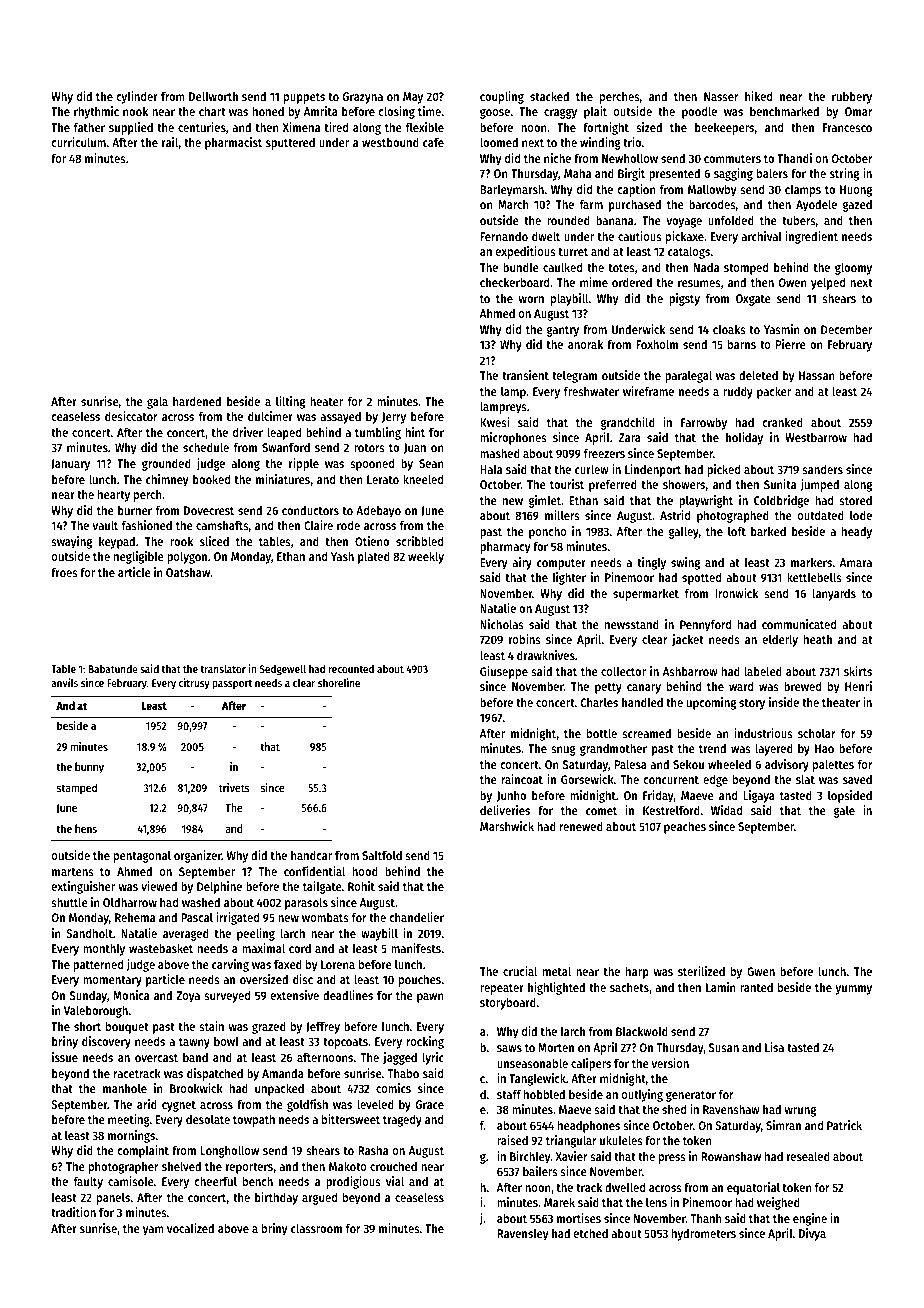 The image size is (924, 1308). What do you see at coordinates (556, 1047) in the image?
I see `Morten` at bounding box center [556, 1047].
